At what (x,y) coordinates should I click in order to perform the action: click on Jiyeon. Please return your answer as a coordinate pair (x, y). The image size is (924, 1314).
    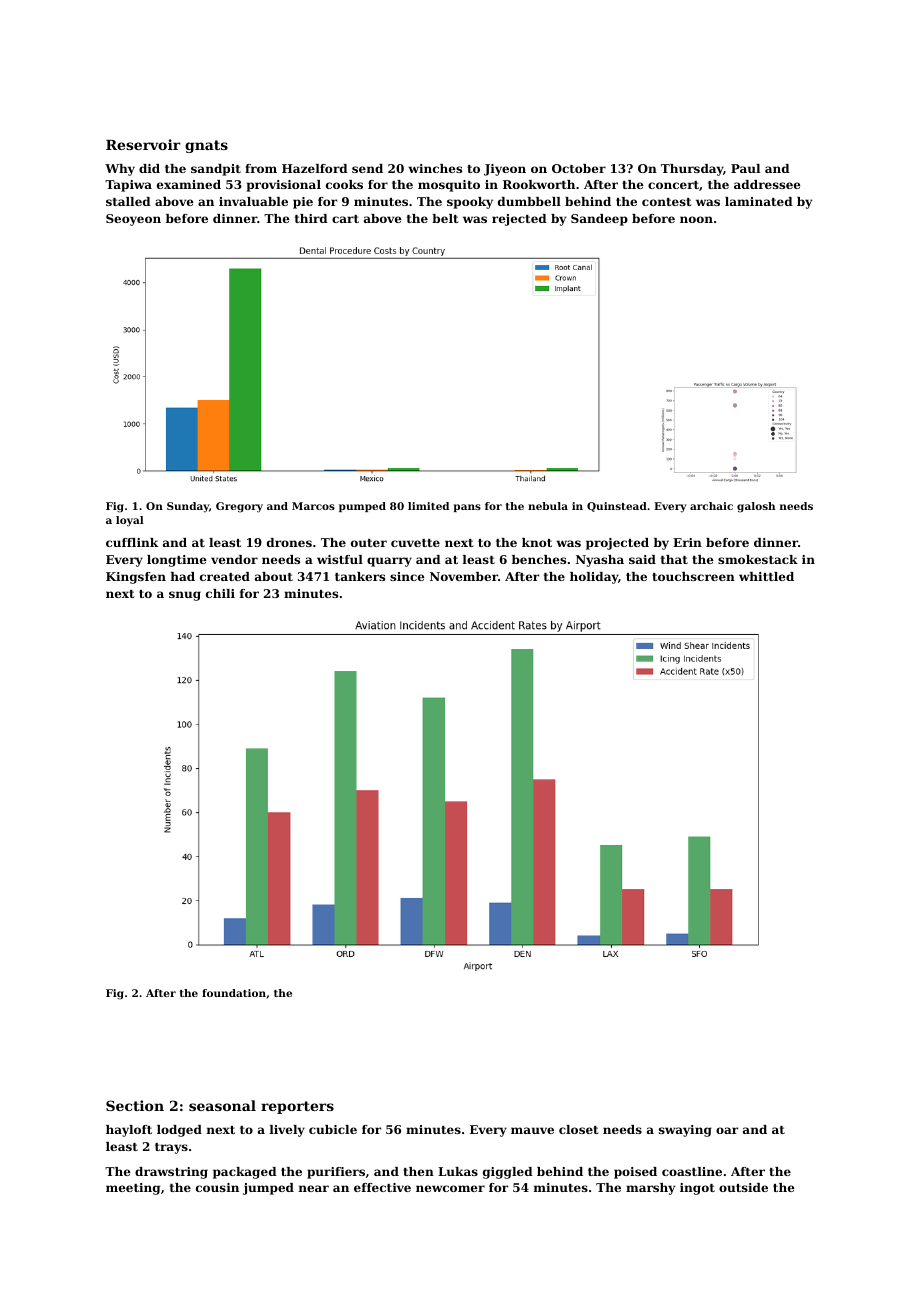
    Looking at the image, I should click on (505, 170).
